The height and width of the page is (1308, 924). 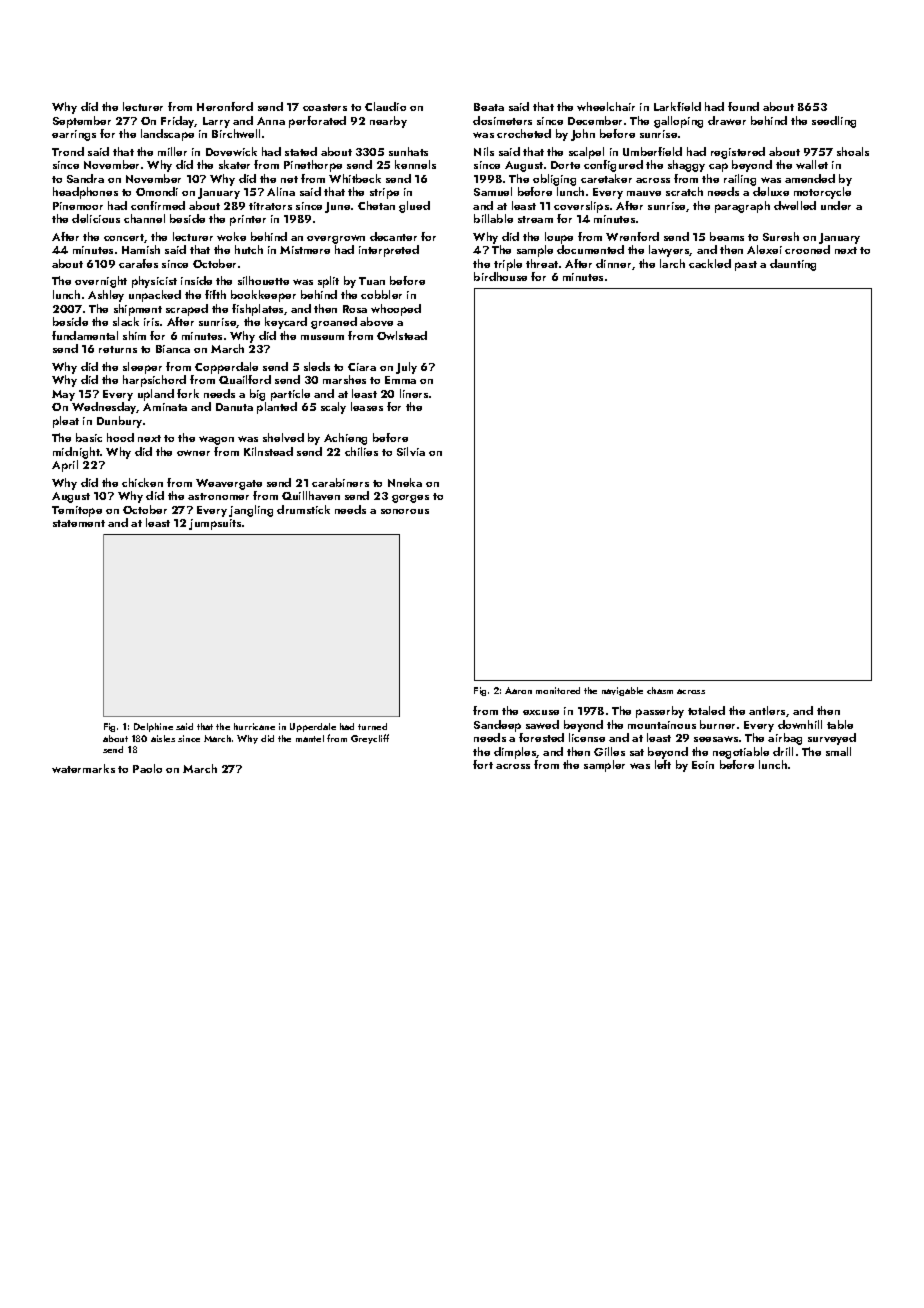 What do you see at coordinates (79, 523) in the page?
I see `statement` at bounding box center [79, 523].
